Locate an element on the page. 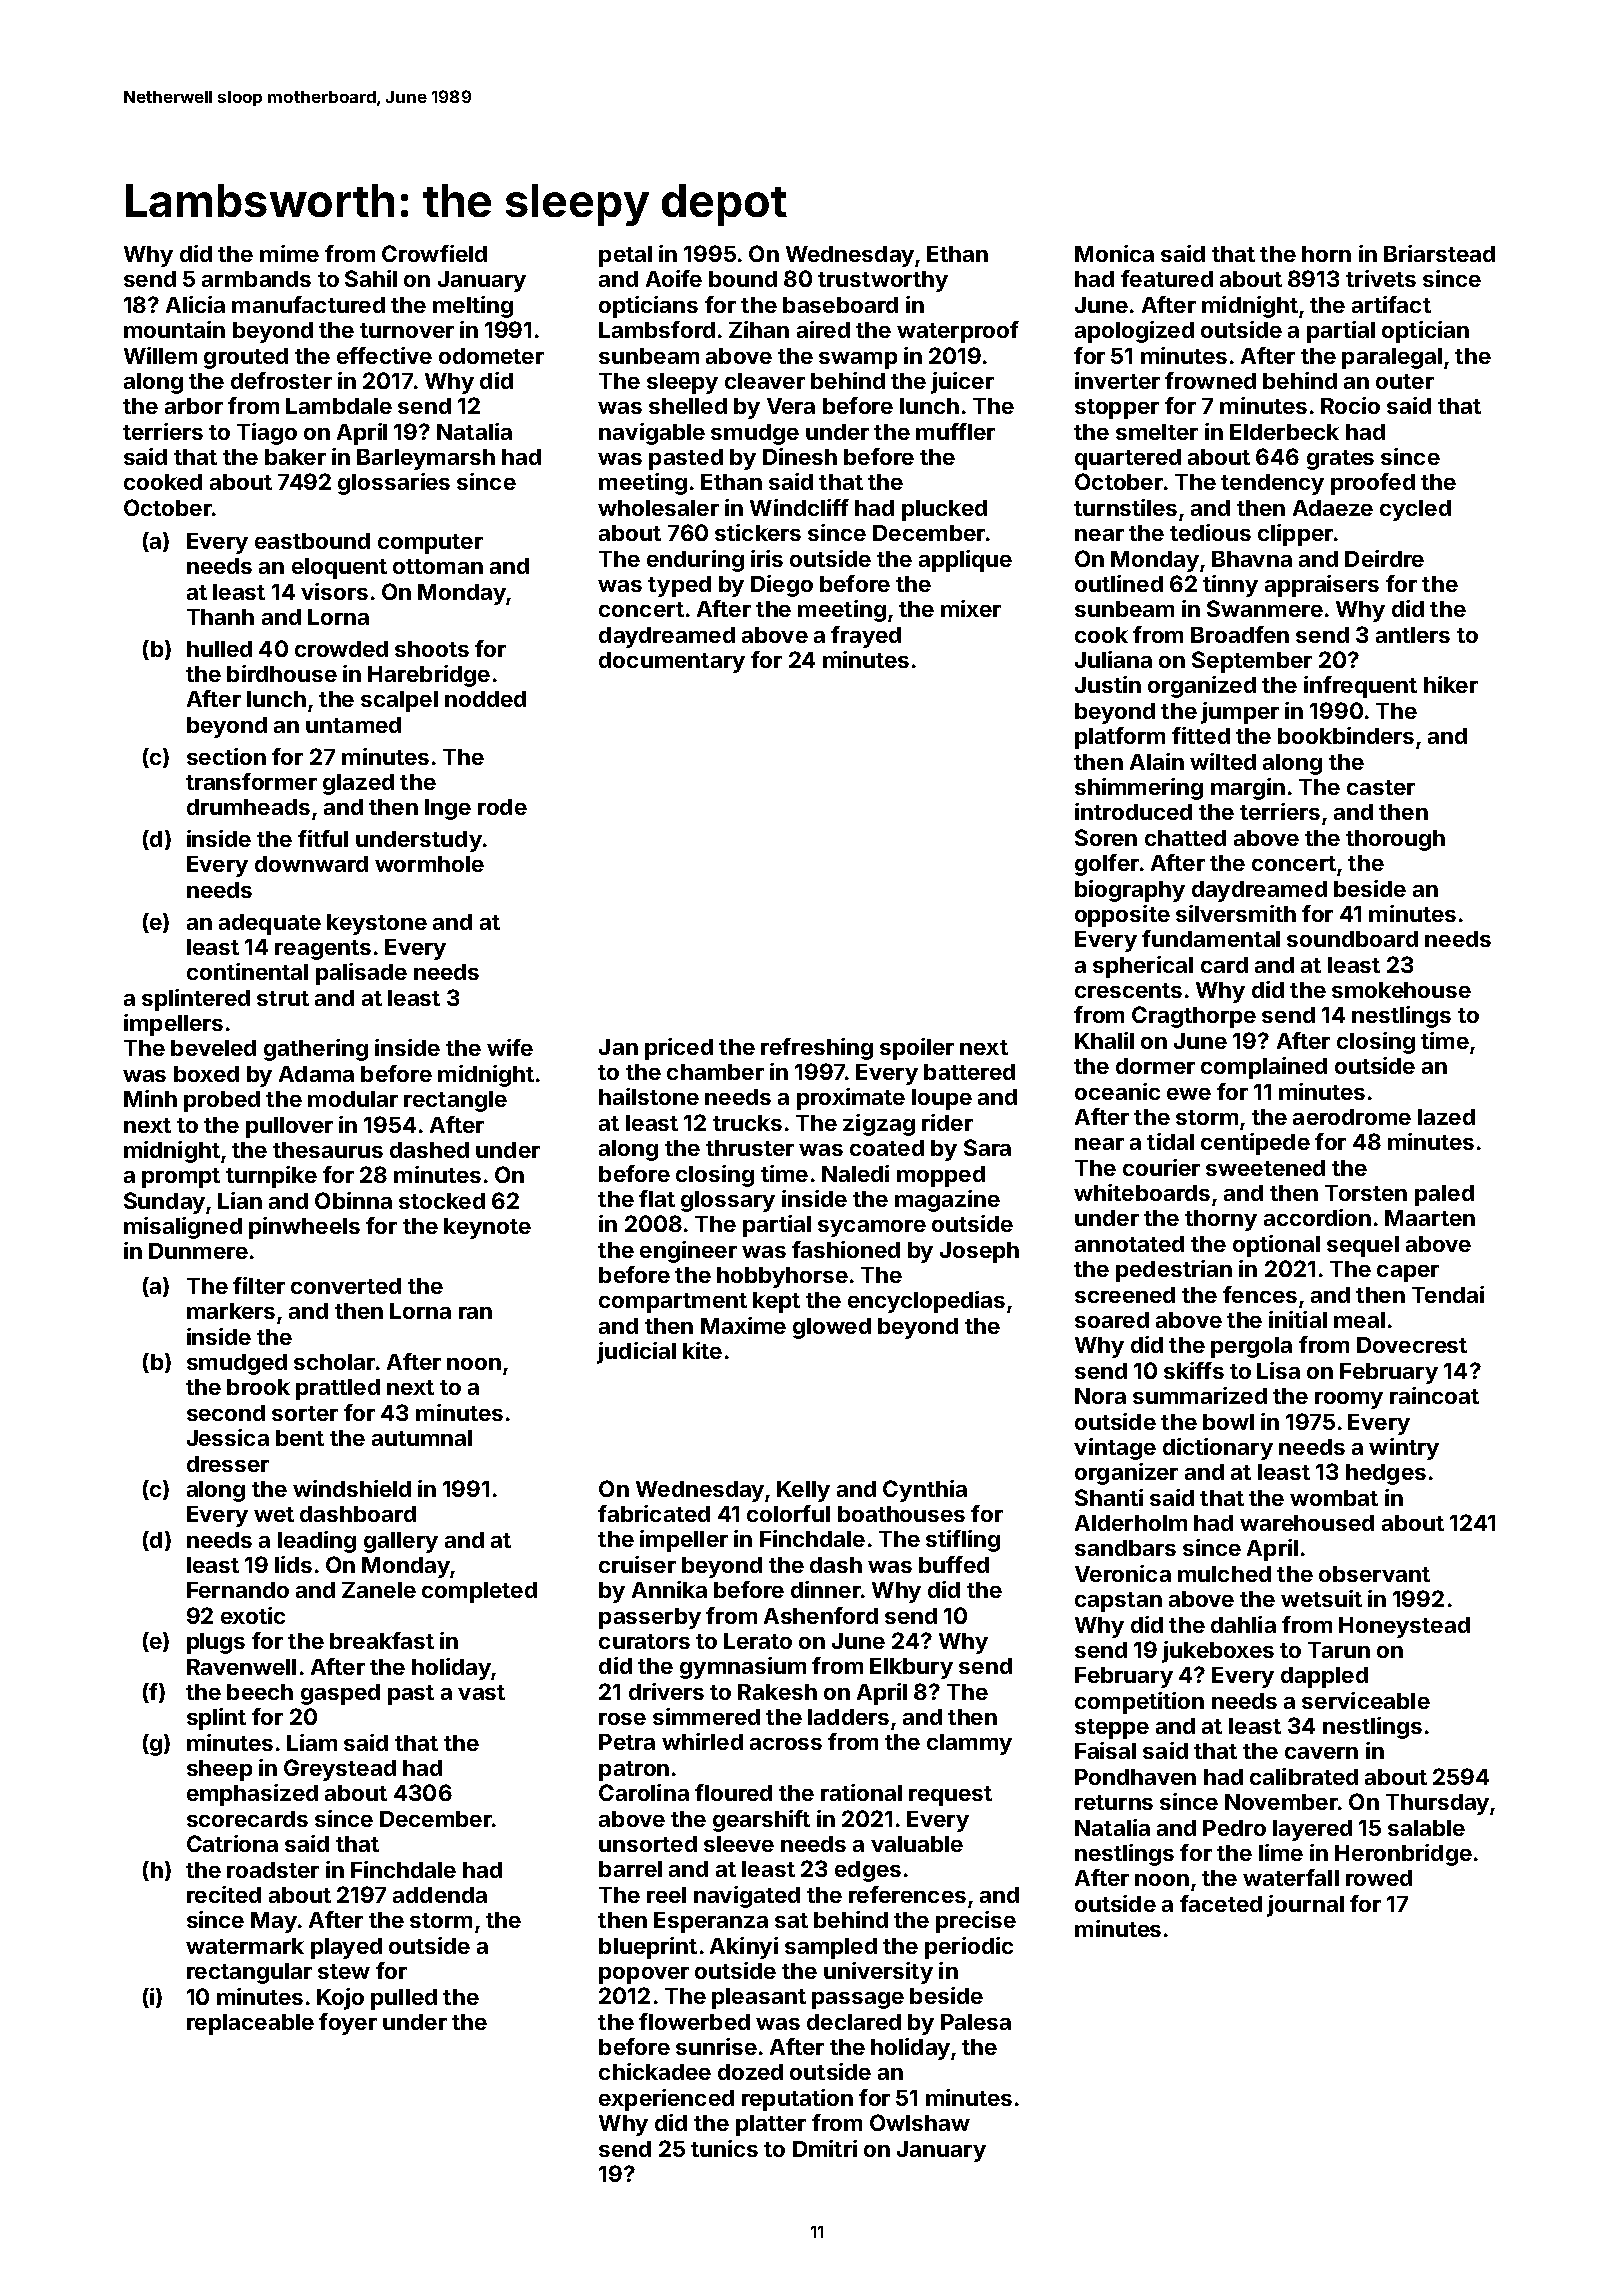 This page has width=1620, height=2292. barrel is located at coordinates (630, 1869).
